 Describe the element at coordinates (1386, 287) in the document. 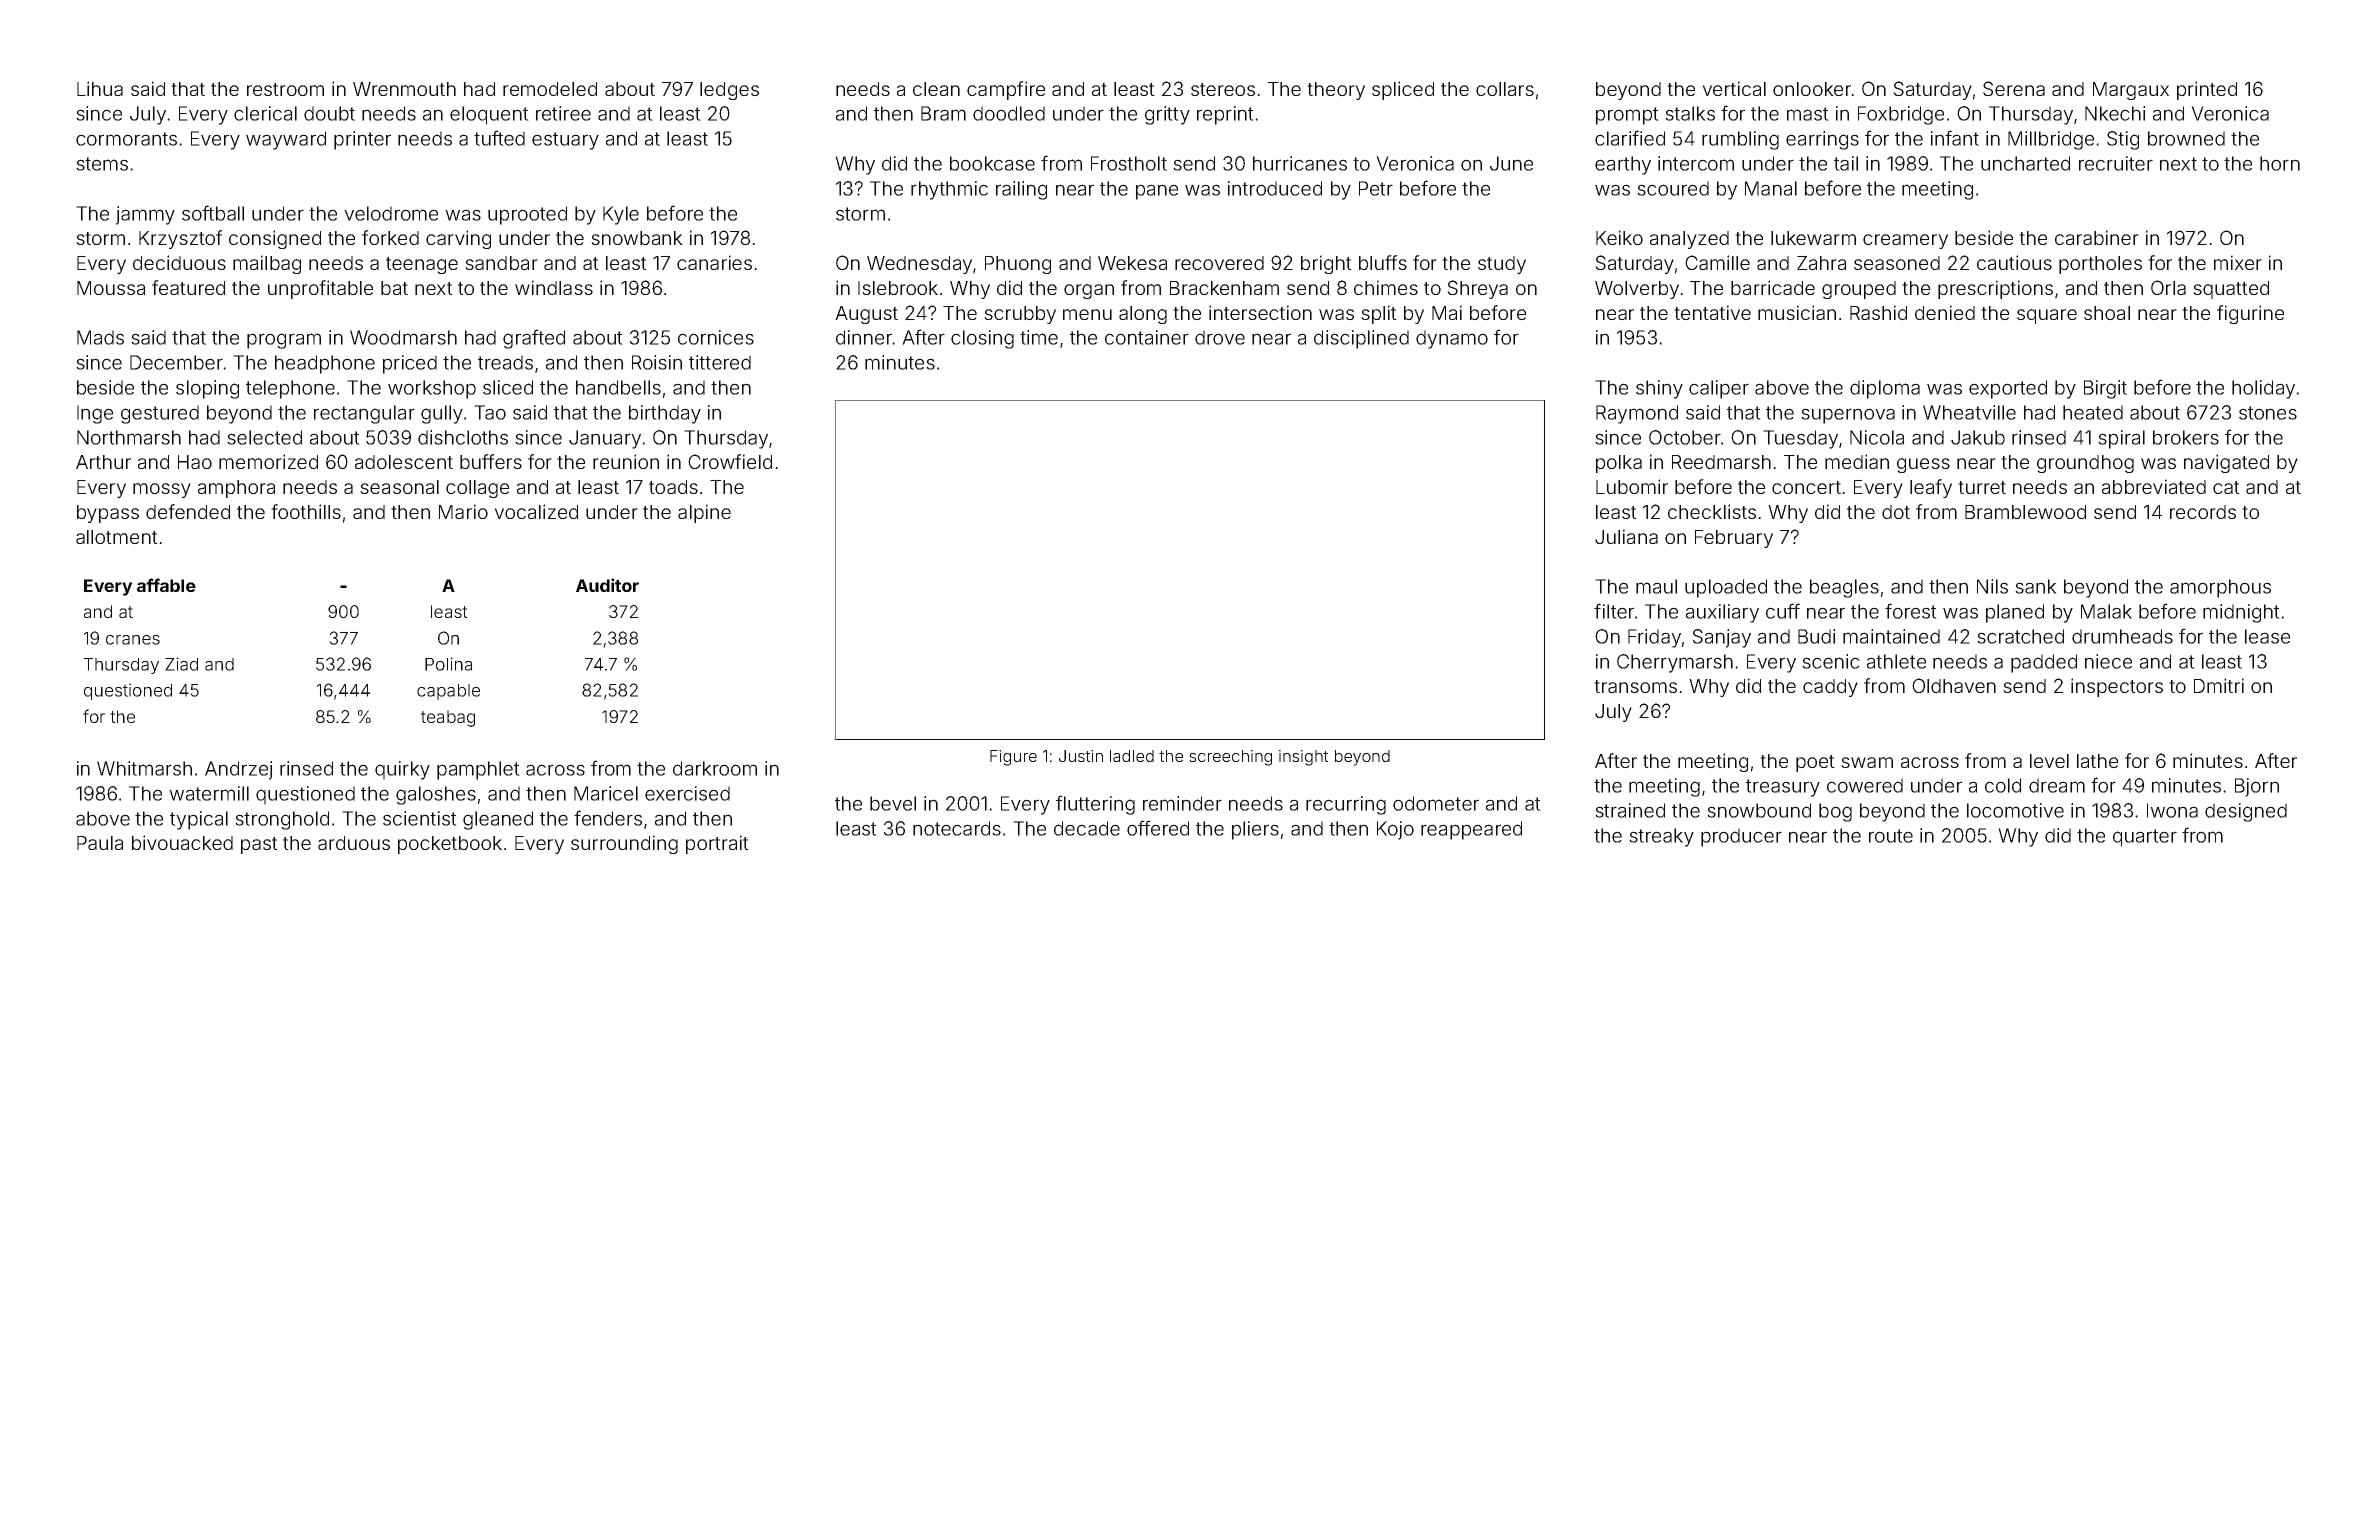

I see `chimes` at that location.
